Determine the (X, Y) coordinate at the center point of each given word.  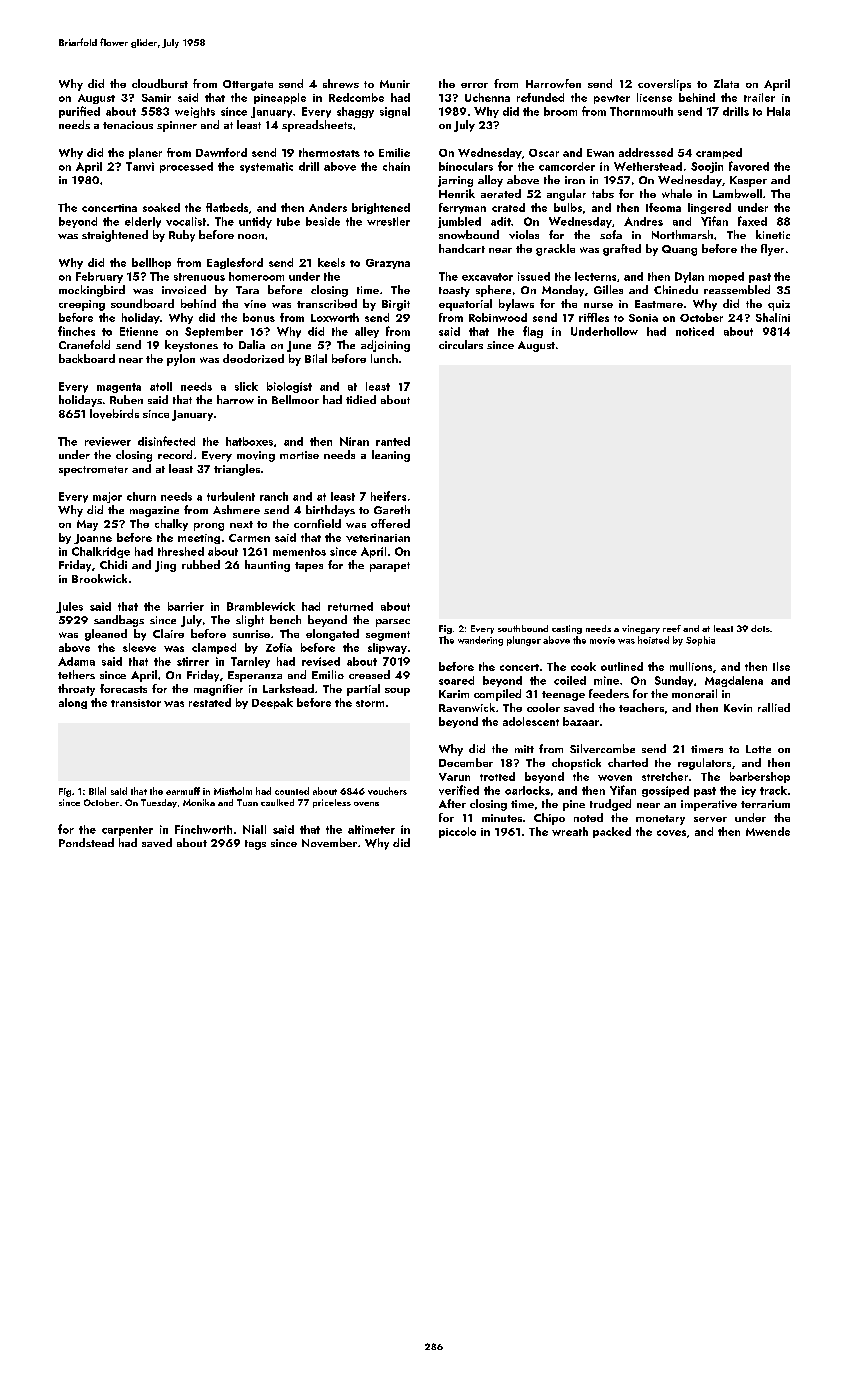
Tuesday (159, 803)
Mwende (768, 831)
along (73, 703)
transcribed (327, 303)
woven (615, 778)
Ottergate (248, 85)
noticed (695, 331)
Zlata (726, 83)
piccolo (457, 832)
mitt (524, 749)
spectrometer (93, 471)
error (474, 85)
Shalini (773, 317)
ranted (393, 441)
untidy (255, 222)
